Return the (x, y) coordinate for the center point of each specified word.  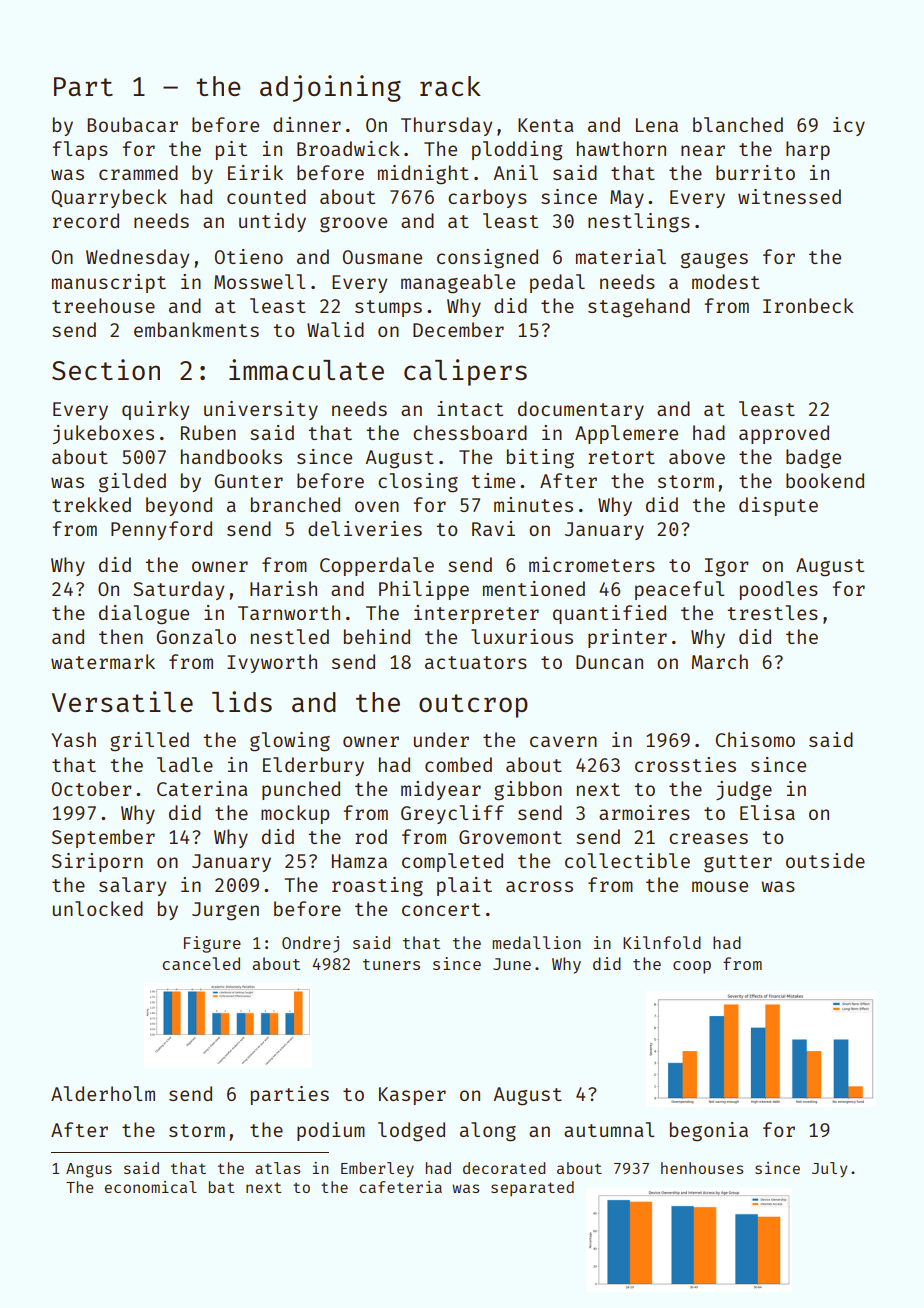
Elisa (767, 812)
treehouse (103, 305)
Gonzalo (196, 636)
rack (450, 86)
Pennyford (161, 530)
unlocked (98, 908)
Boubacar (132, 124)
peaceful (680, 590)
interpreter (476, 614)
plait (464, 886)
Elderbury (313, 766)
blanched (738, 124)
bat (222, 1187)
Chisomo (755, 739)
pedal (557, 283)
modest (726, 281)
